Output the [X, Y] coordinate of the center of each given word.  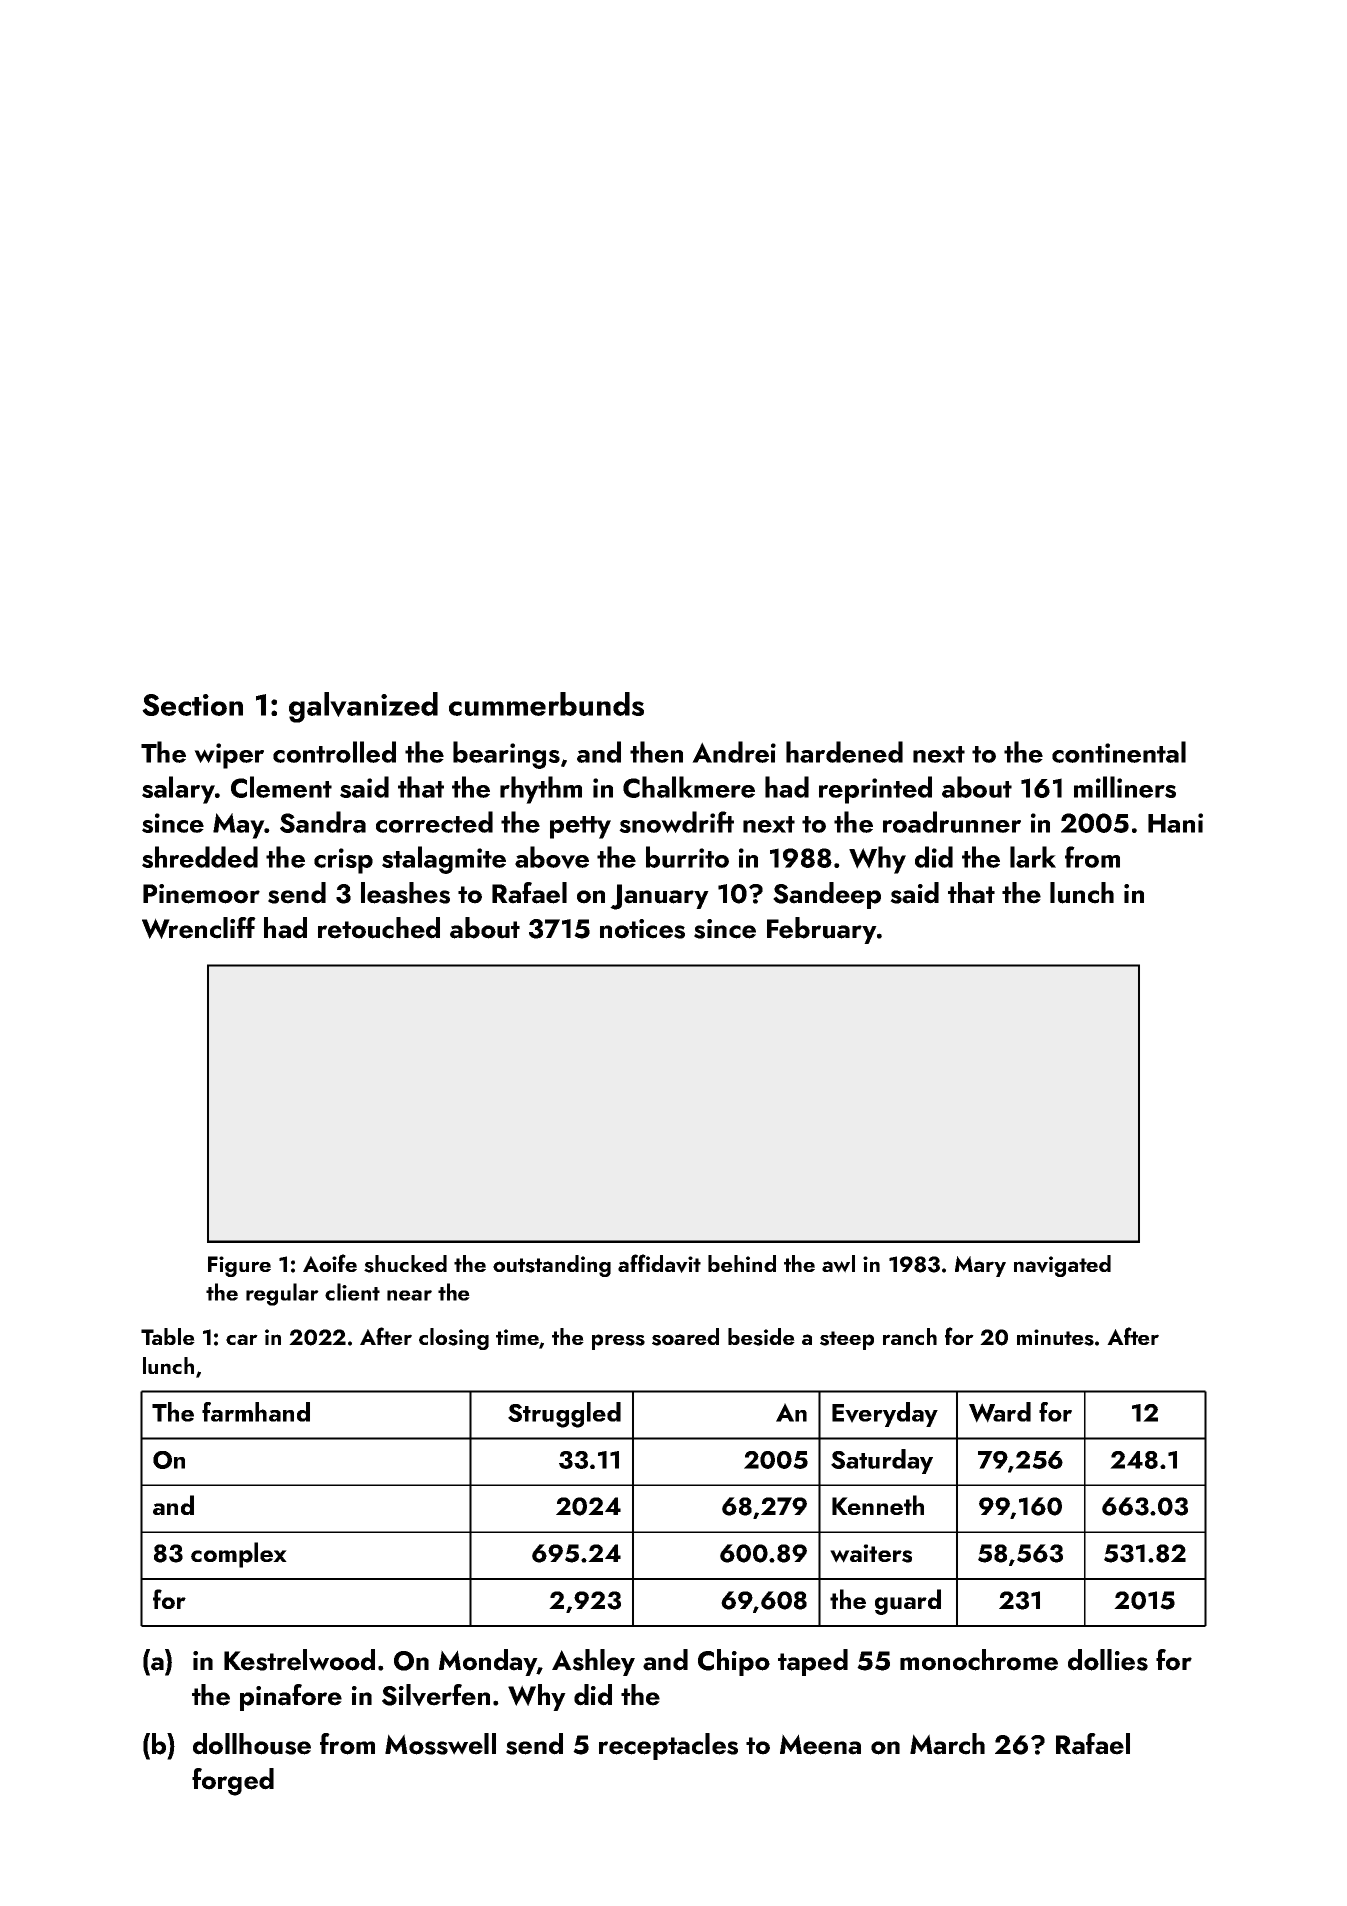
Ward [1000, 1412]
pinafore [291, 1697]
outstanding [552, 1266]
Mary [980, 1266]
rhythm [541, 790]
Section [192, 705]
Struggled [564, 1415]
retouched [379, 928]
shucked [405, 1264]
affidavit [659, 1263]
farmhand [256, 1412]
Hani [1175, 823]
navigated [1062, 1266]
